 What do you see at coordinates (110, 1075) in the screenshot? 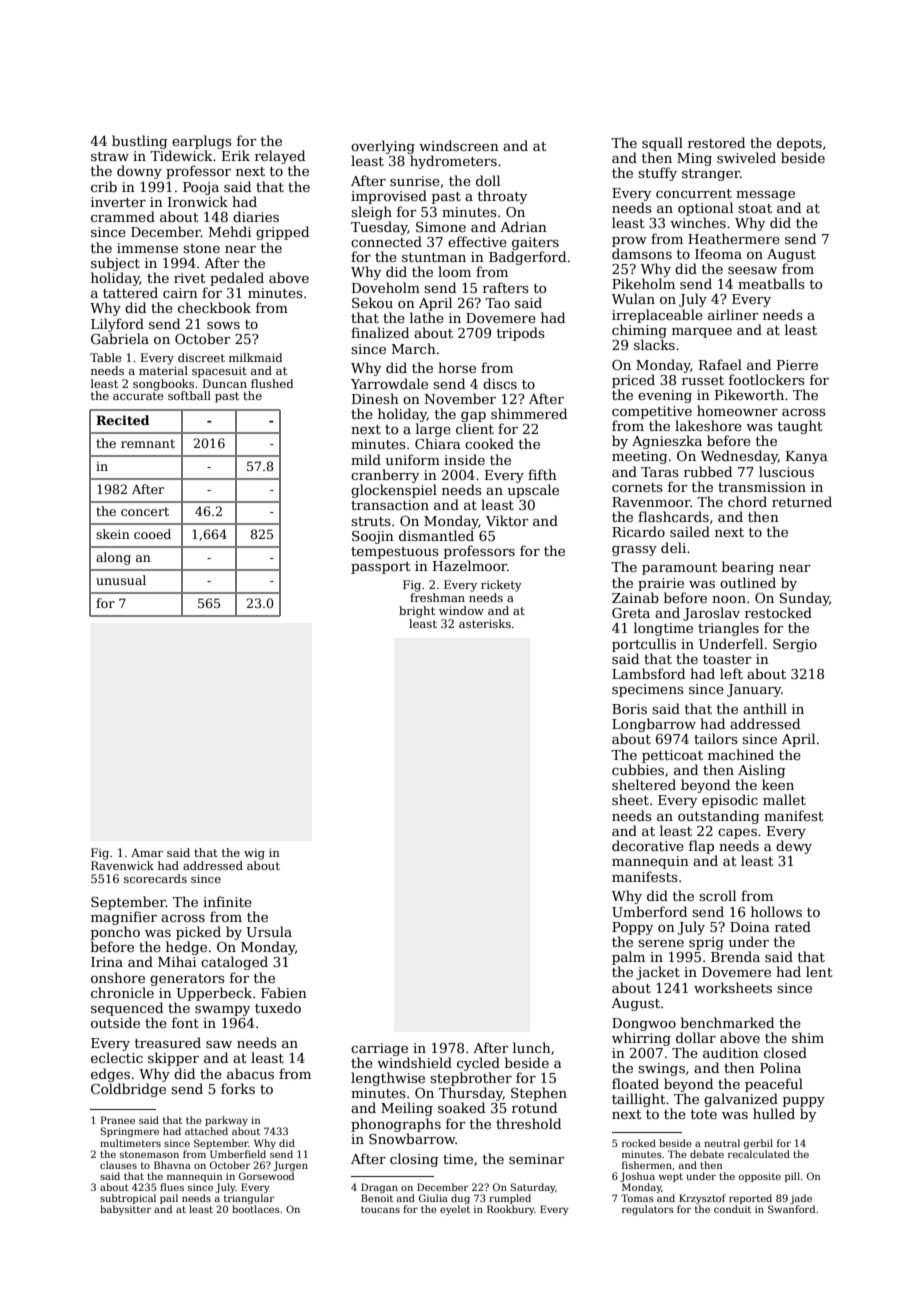
I see `edges` at bounding box center [110, 1075].
